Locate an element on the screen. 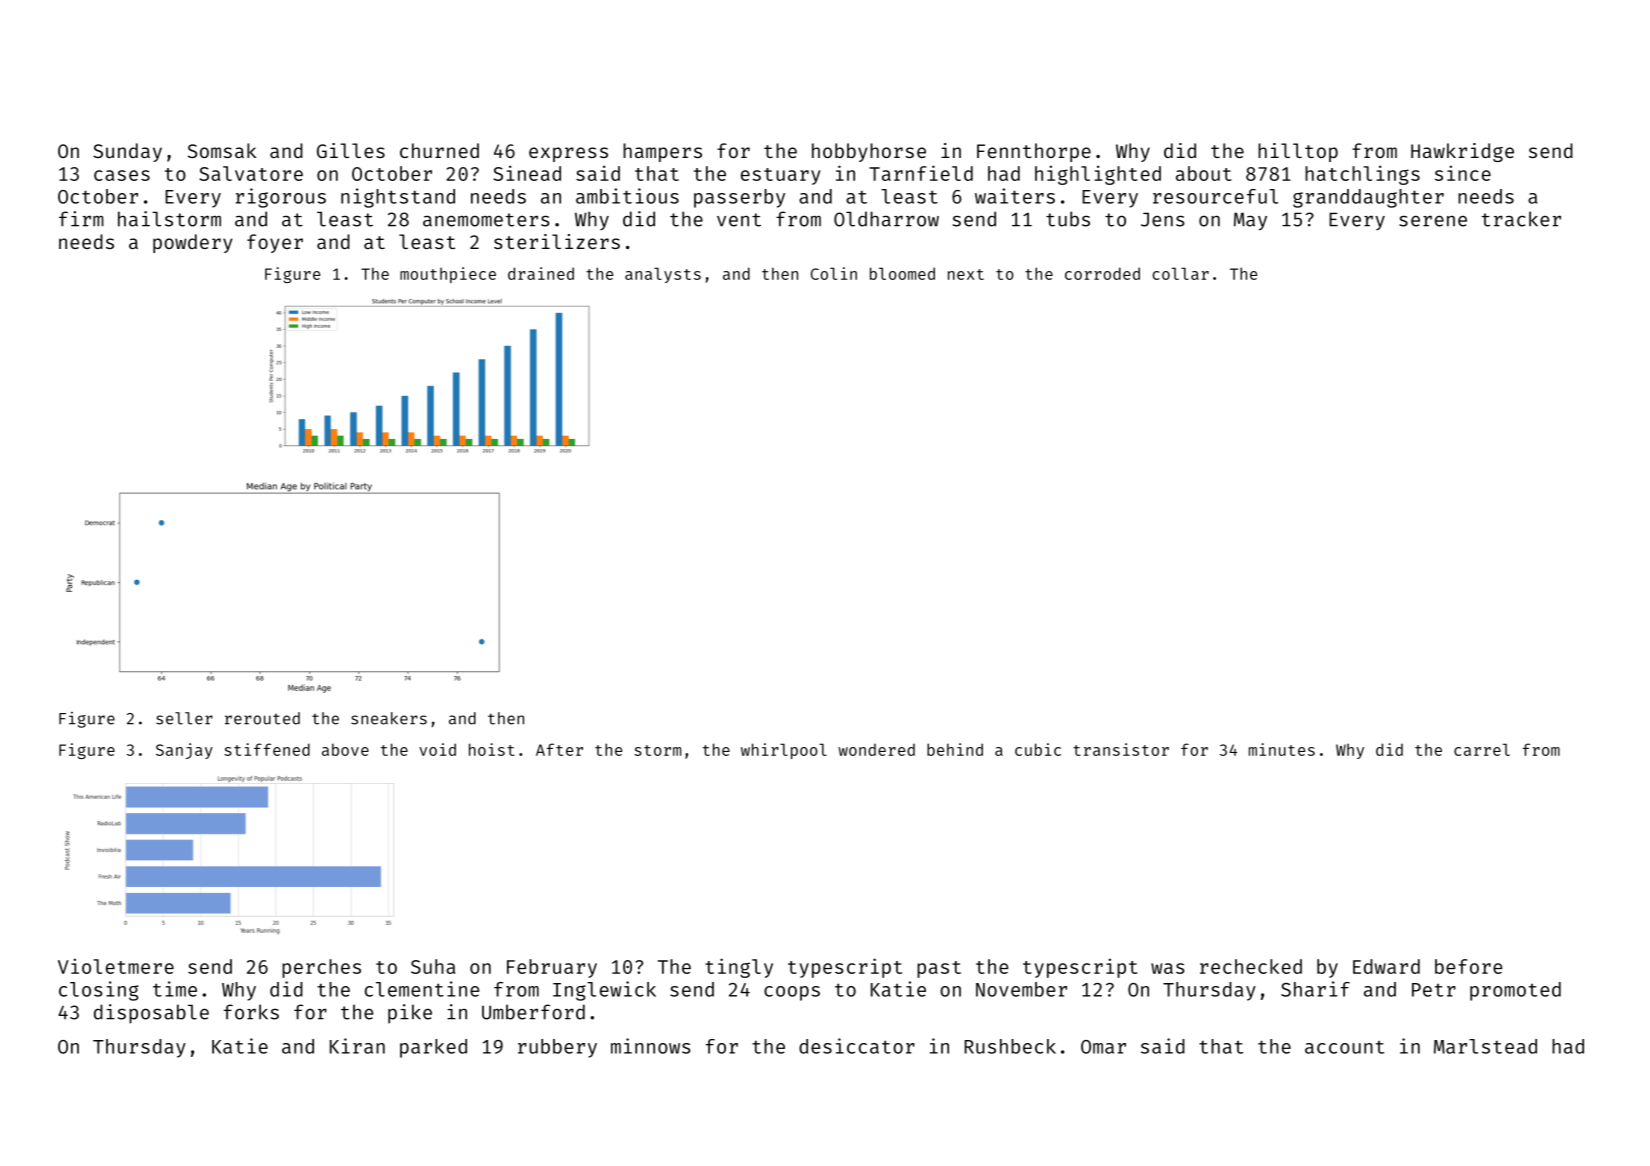 The image size is (1650, 1166). powdery is located at coordinates (193, 243).
